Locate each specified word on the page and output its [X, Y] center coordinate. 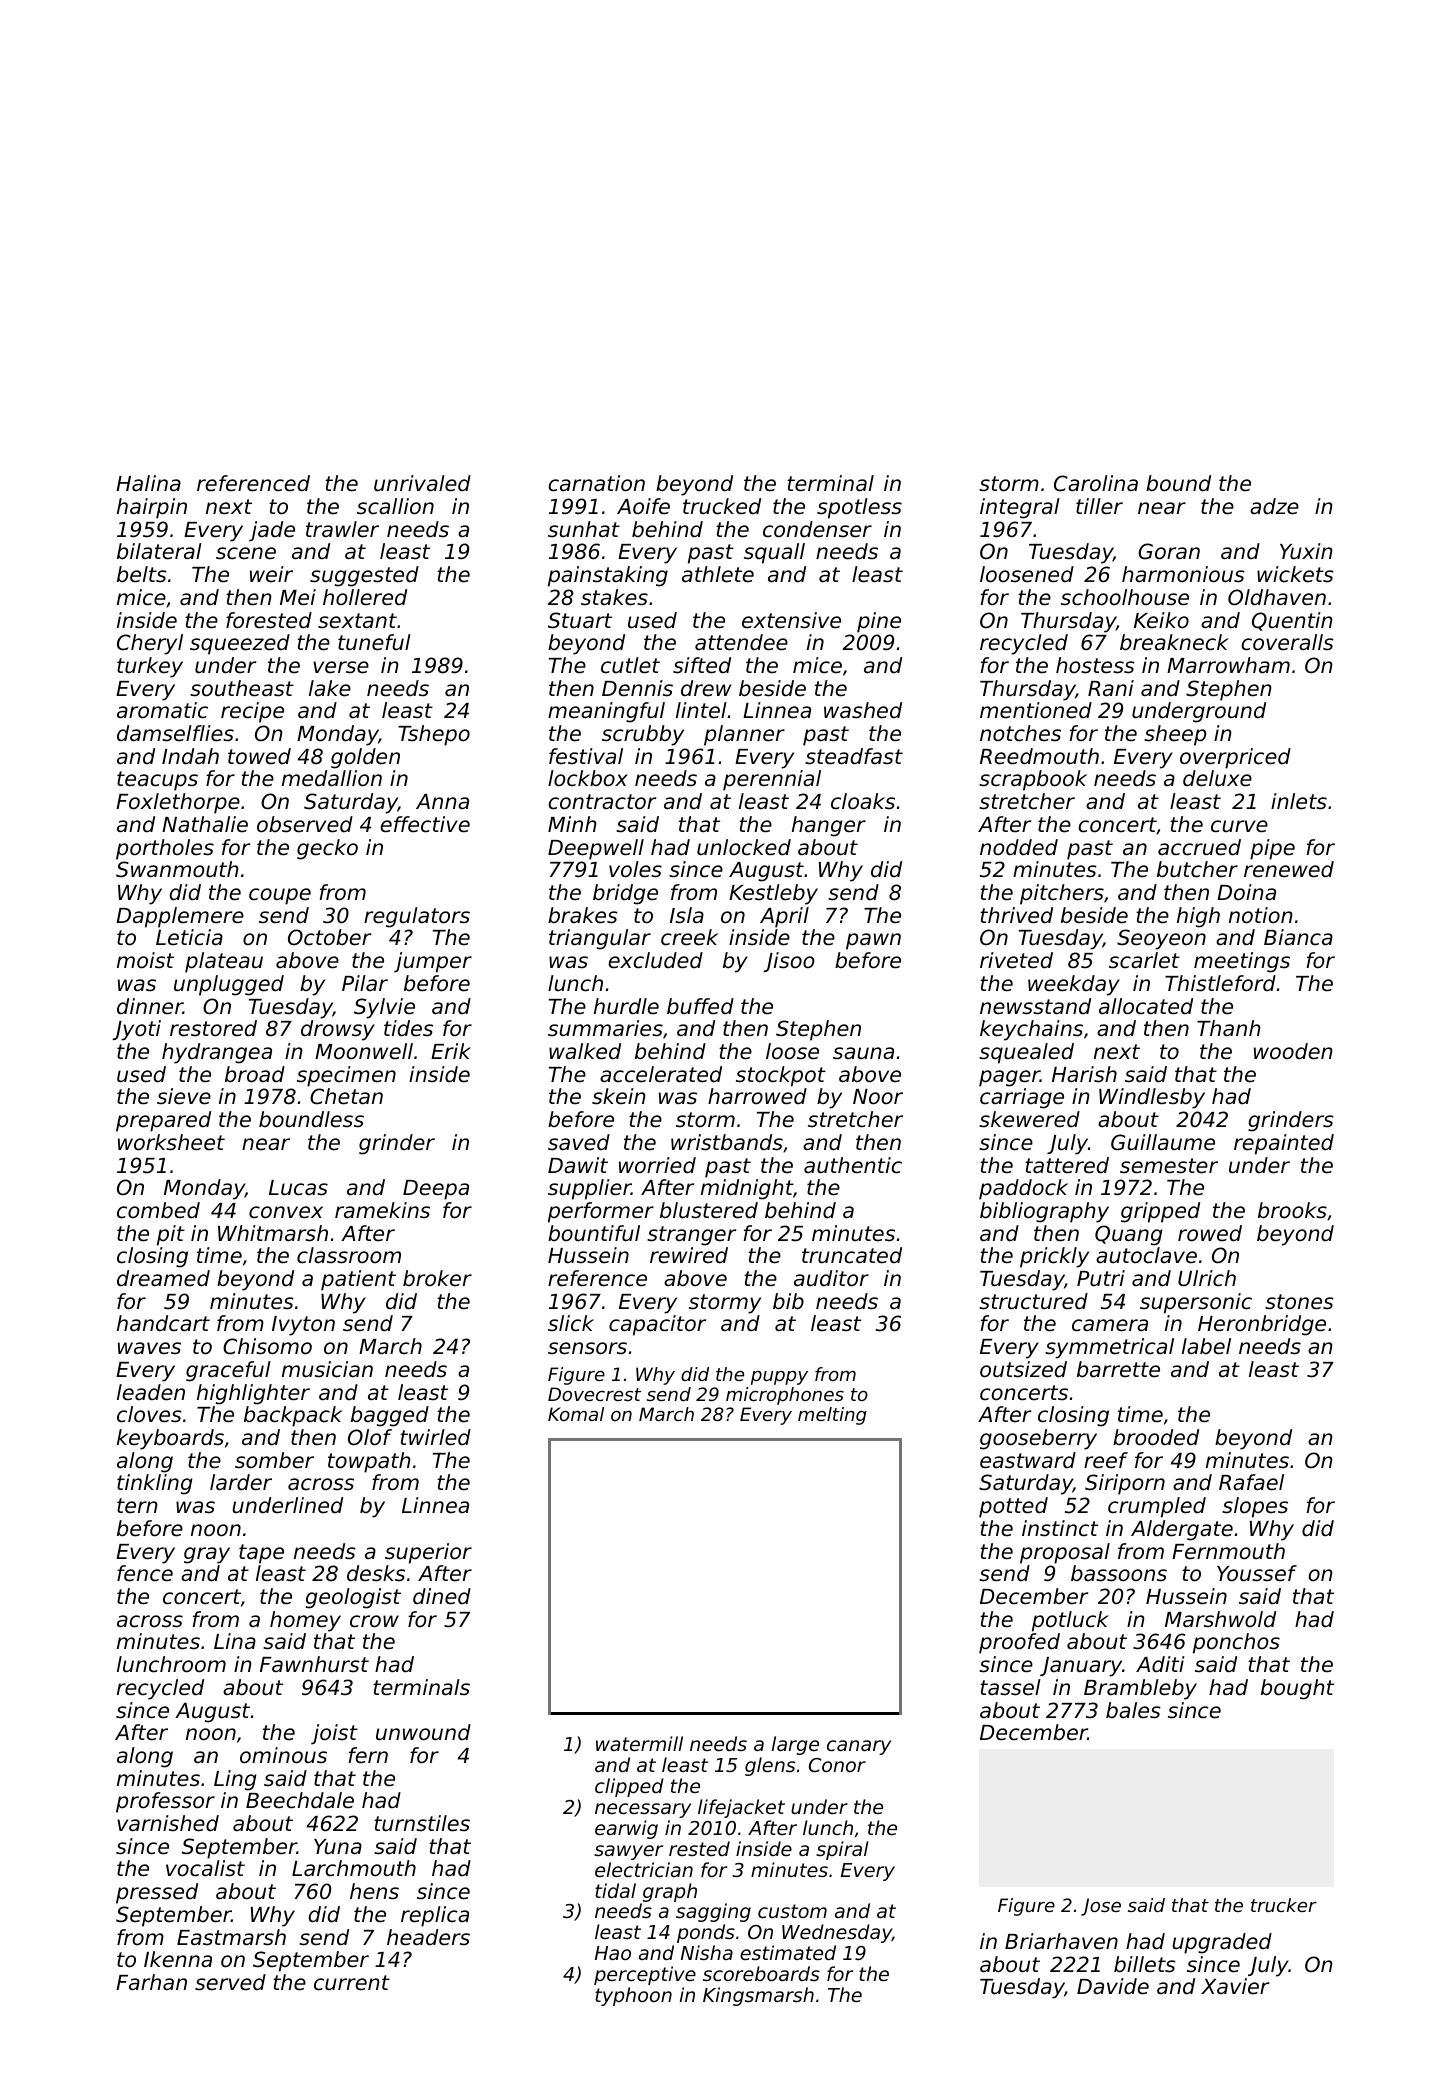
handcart [163, 1323]
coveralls [1288, 642]
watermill [639, 1743]
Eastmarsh [231, 1937]
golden [365, 758]
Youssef [1257, 1573]
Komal [576, 1414]
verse [341, 667]
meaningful [606, 712]
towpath [369, 1462]
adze [1274, 506]
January [1081, 1667]
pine [879, 622]
